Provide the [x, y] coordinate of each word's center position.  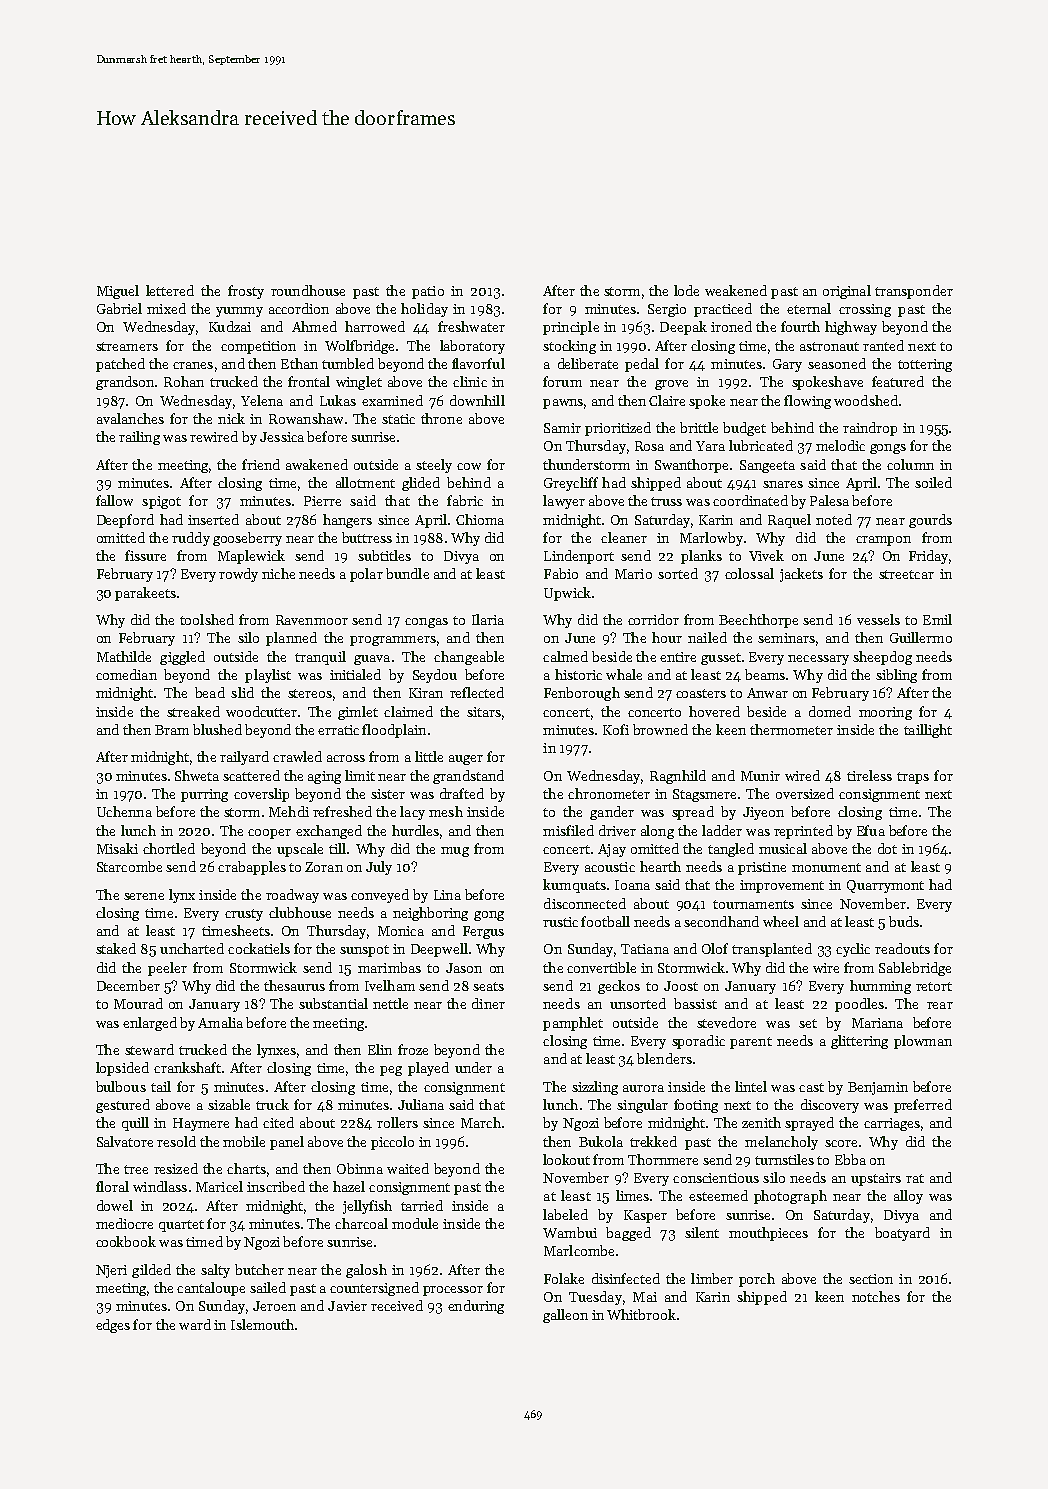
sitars [484, 712]
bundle [407, 573]
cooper [269, 834]
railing [139, 438]
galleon [565, 1316]
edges [113, 1326]
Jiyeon [763, 813]
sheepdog [882, 658]
